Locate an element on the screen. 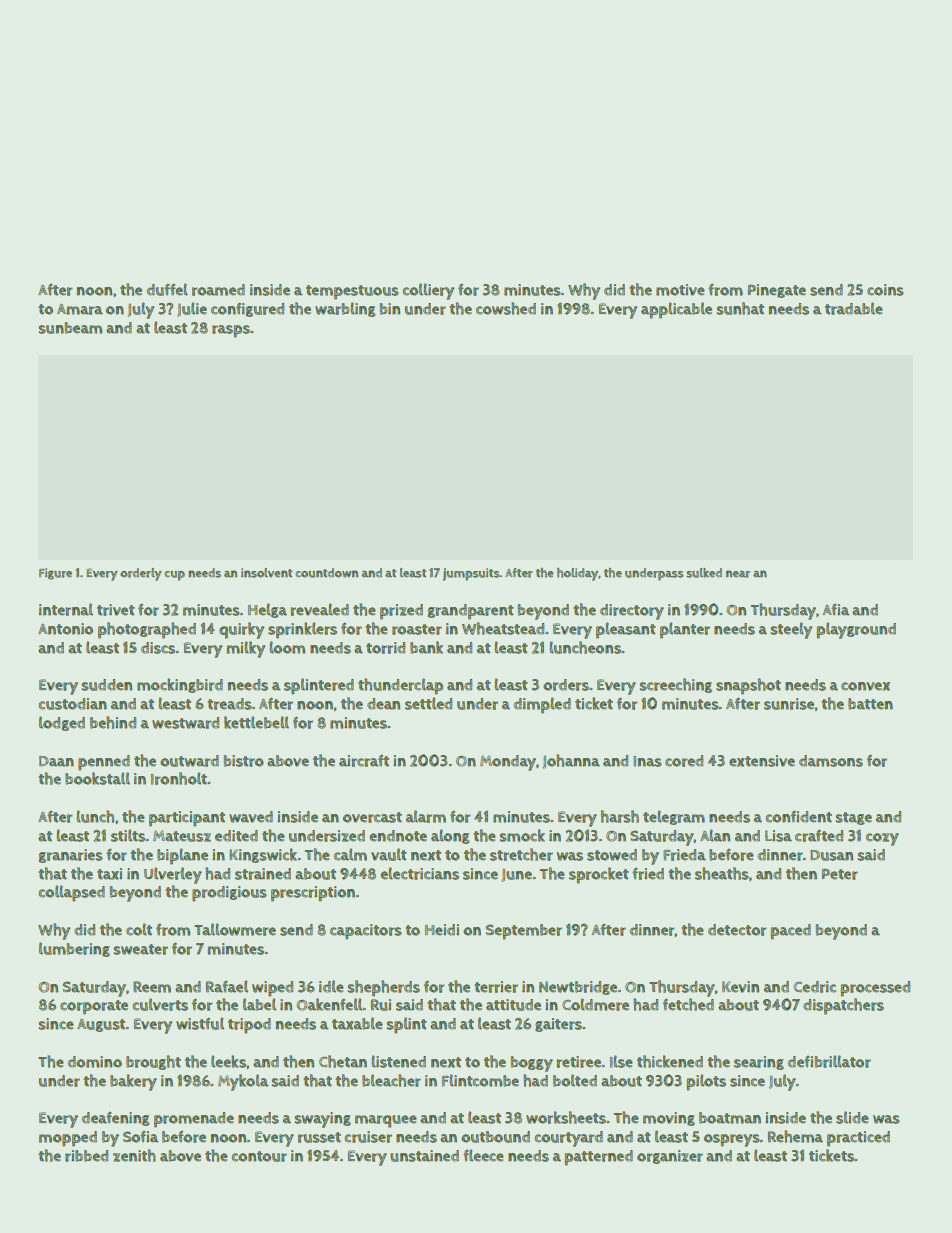 The image size is (952, 1233). near is located at coordinates (738, 574).
